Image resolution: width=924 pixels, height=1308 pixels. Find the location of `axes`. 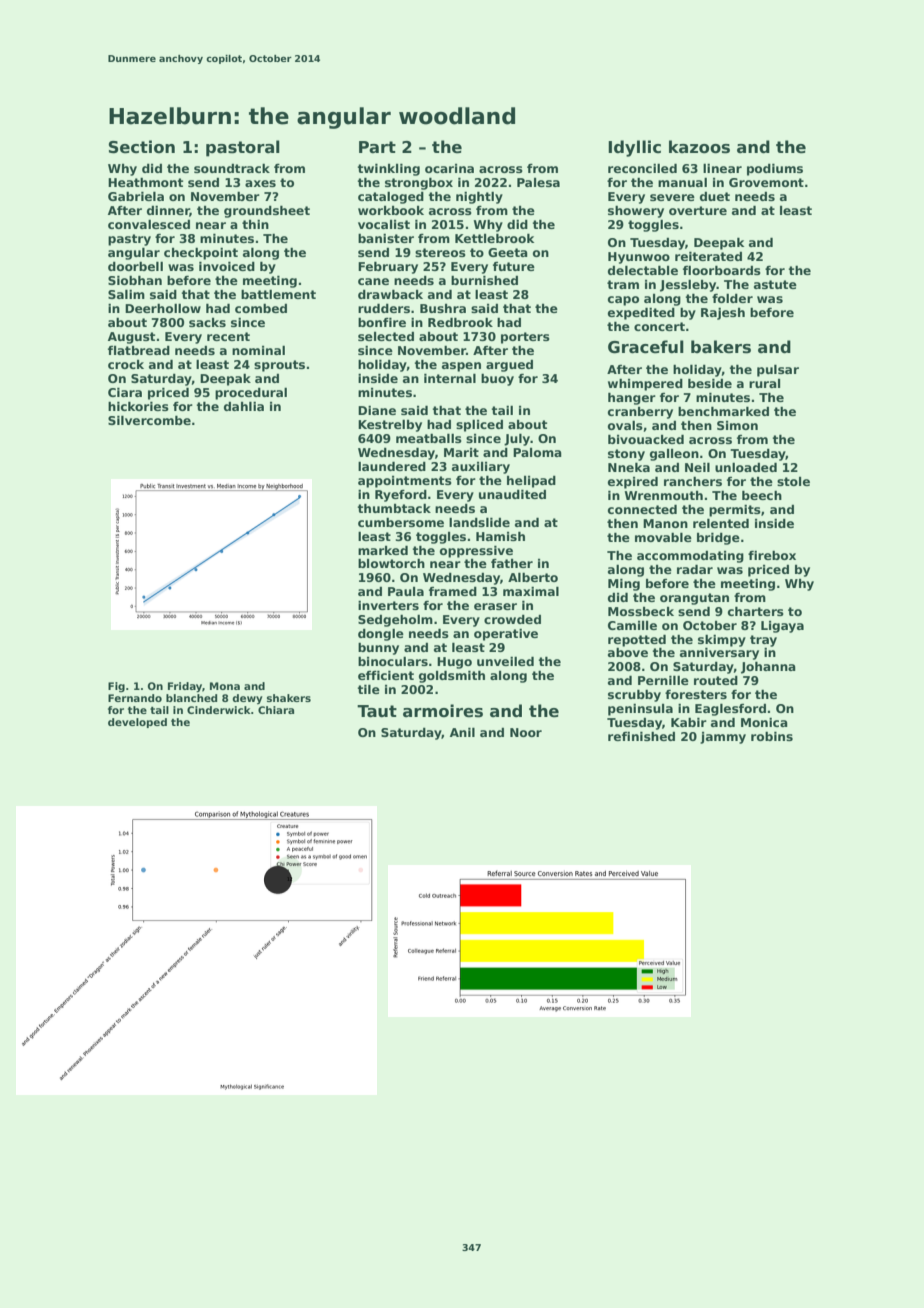

axes is located at coordinates (260, 183).
